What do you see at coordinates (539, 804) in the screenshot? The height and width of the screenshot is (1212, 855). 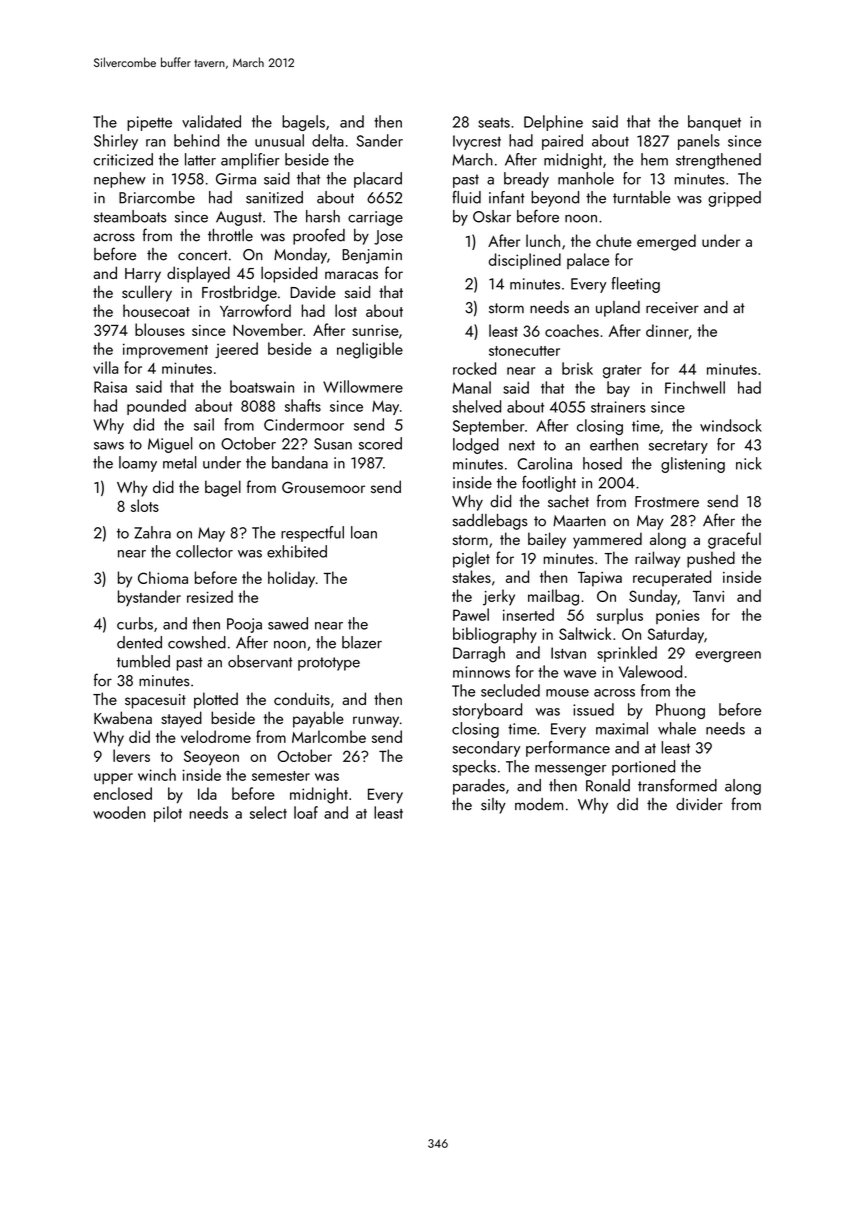 I see `modem` at bounding box center [539, 804].
